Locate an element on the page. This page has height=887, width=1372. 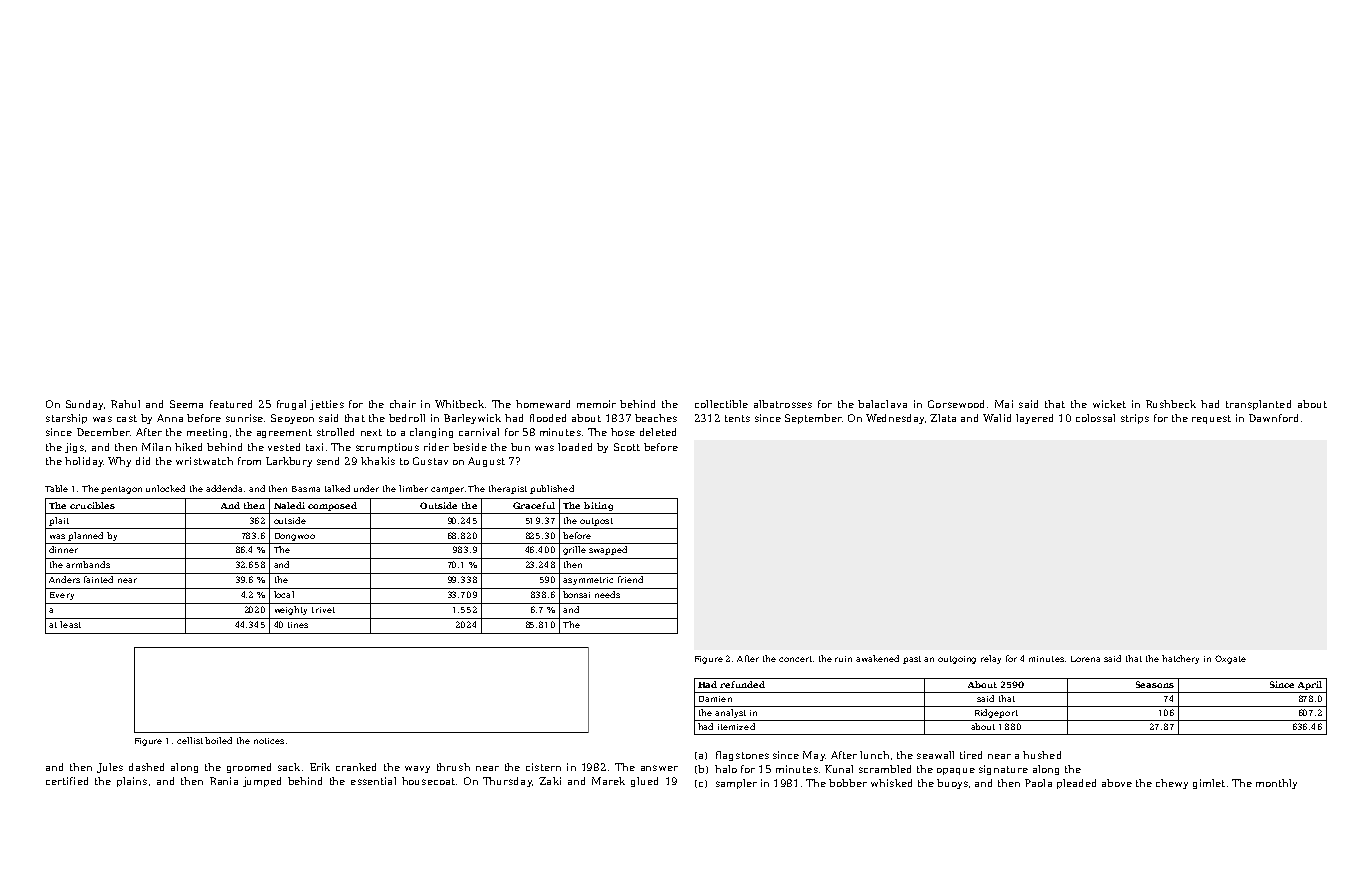
flagstones is located at coordinates (742, 756).
